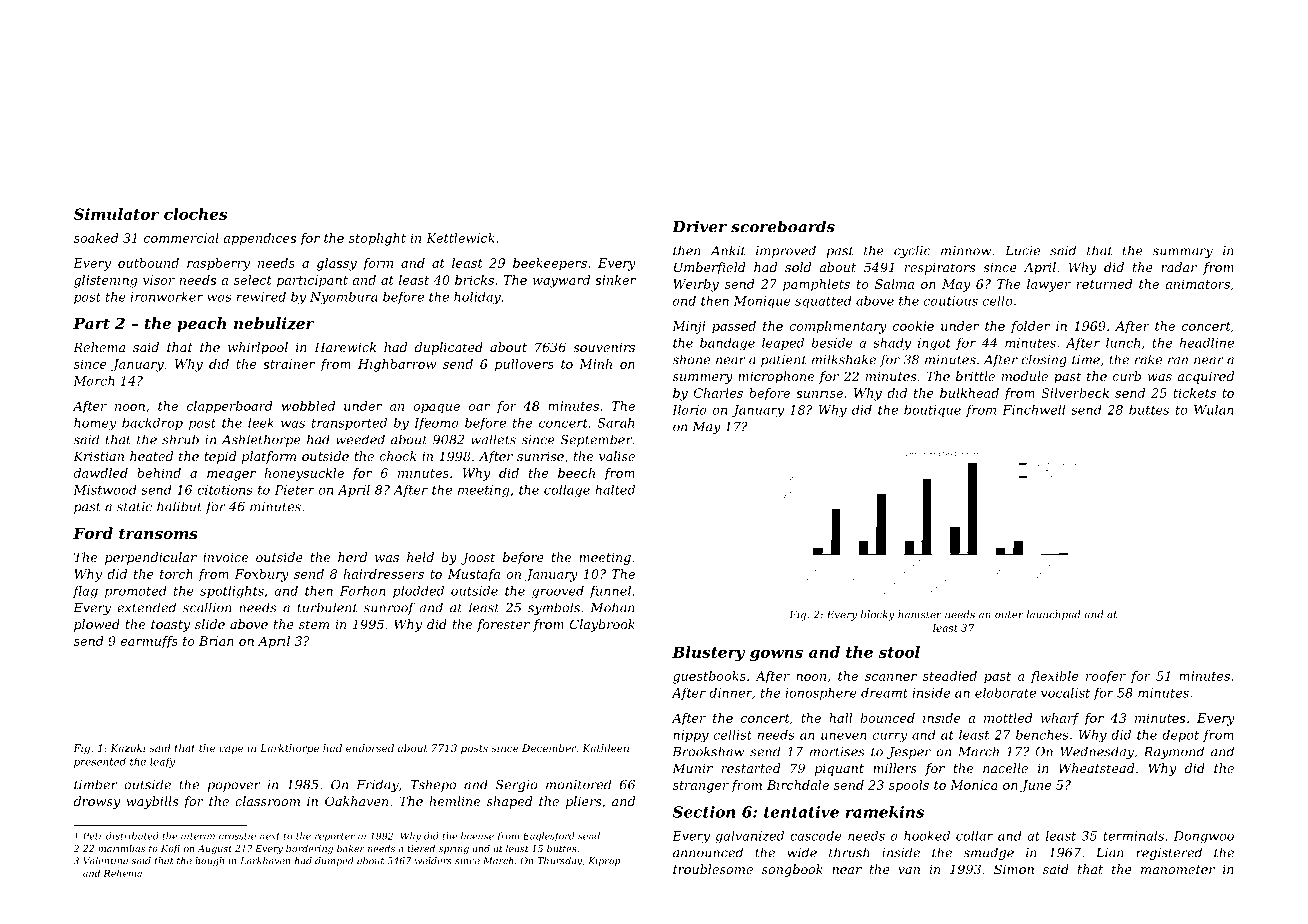 This image has height=924, width=1308. What do you see at coordinates (460, 238) in the image?
I see `Kettlewick` at bounding box center [460, 238].
